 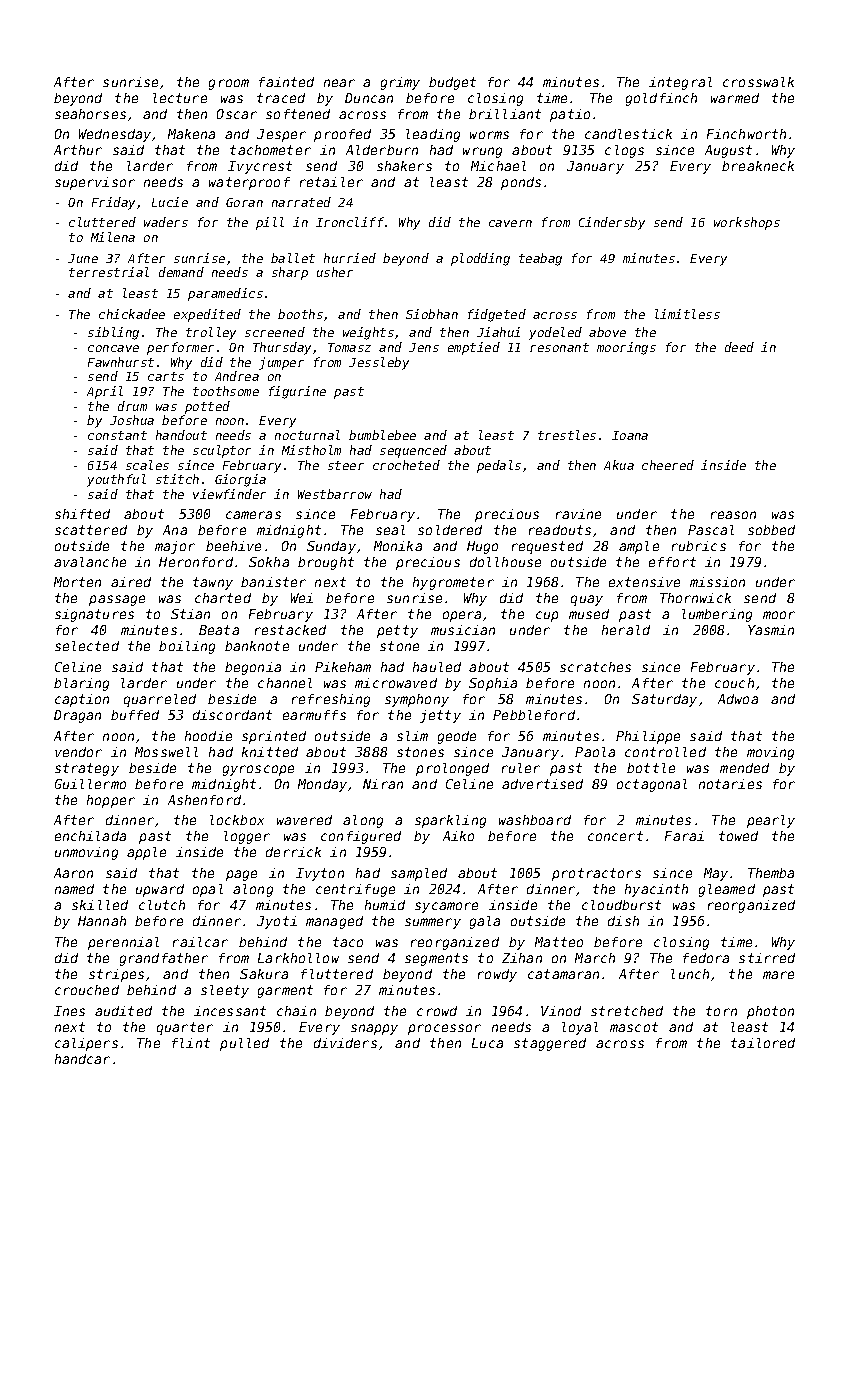 What do you see at coordinates (204, 800) in the screenshot?
I see `Ashenford` at bounding box center [204, 800].
